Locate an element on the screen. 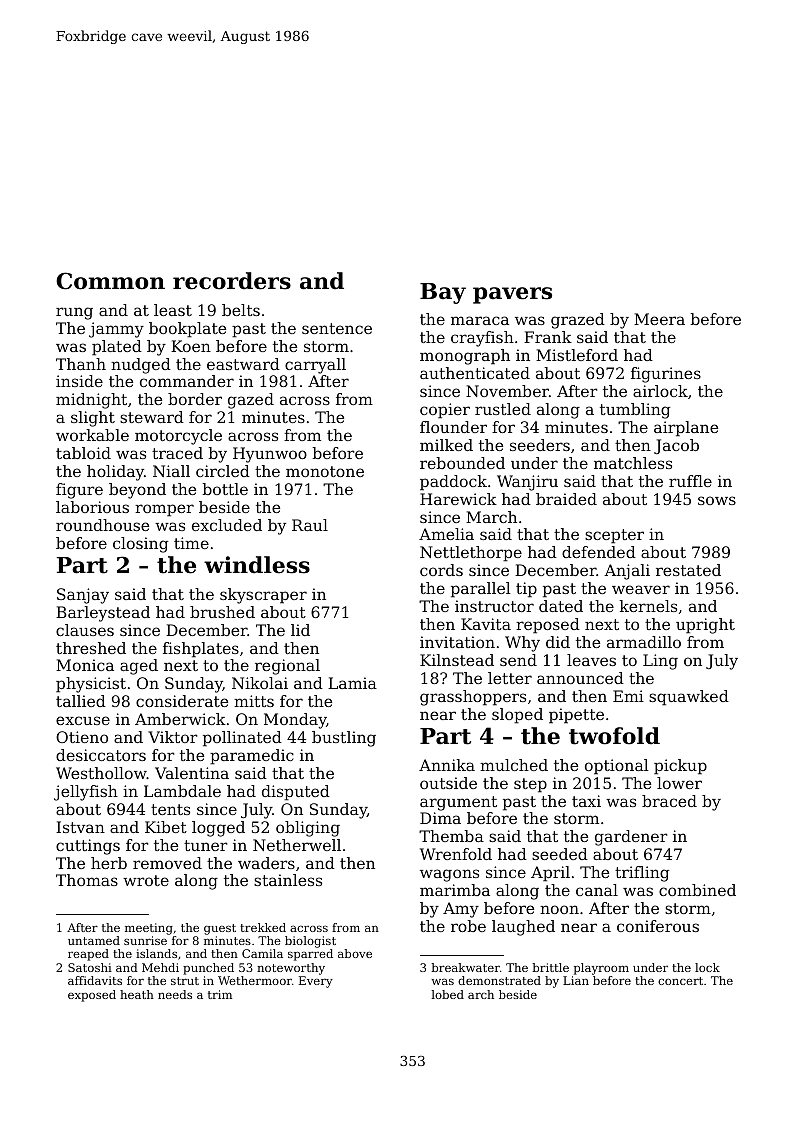 The image size is (799, 1134). exposed is located at coordinates (92, 996).
